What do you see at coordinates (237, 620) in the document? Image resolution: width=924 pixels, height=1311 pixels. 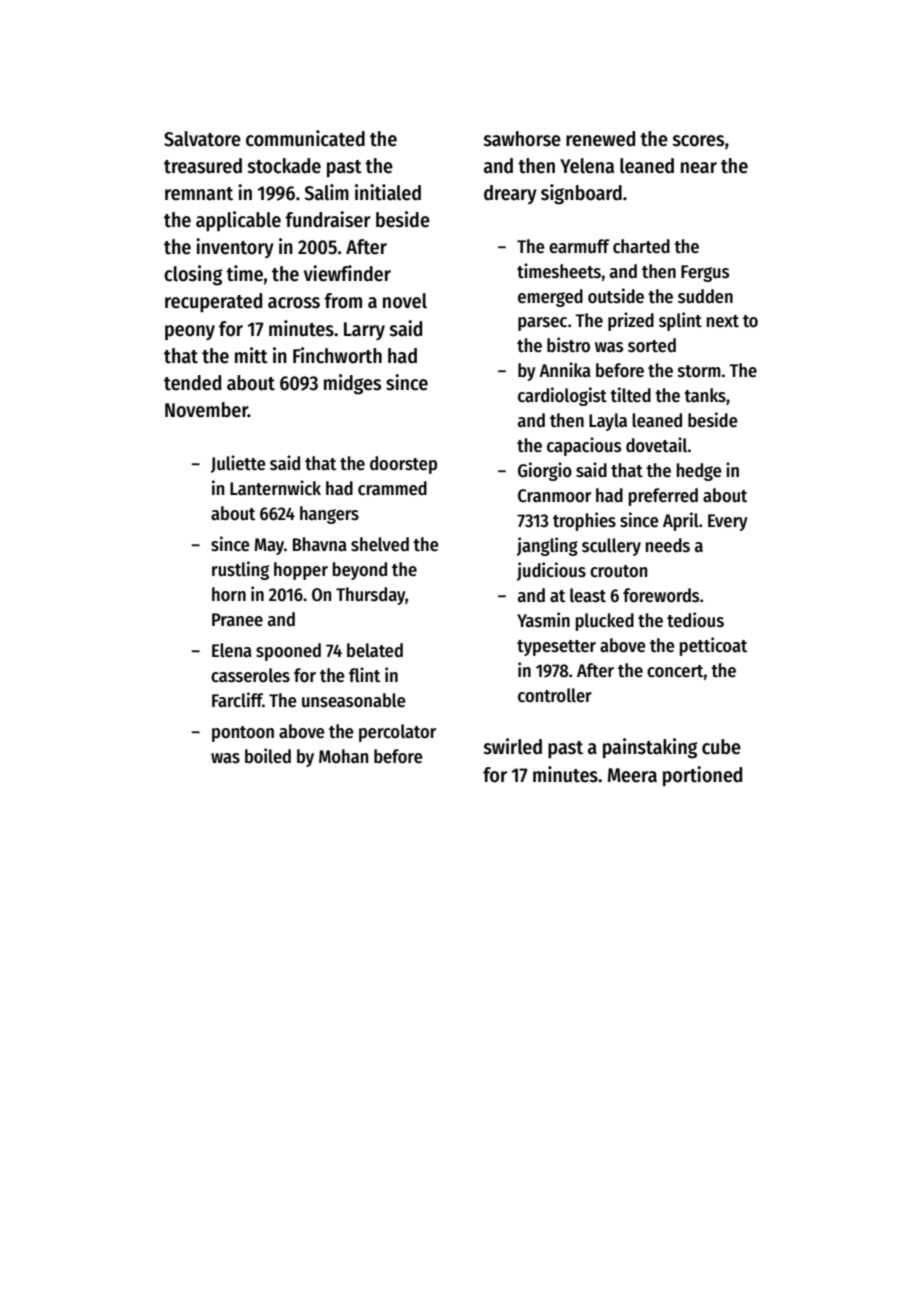 I see `Pranee` at bounding box center [237, 620].
